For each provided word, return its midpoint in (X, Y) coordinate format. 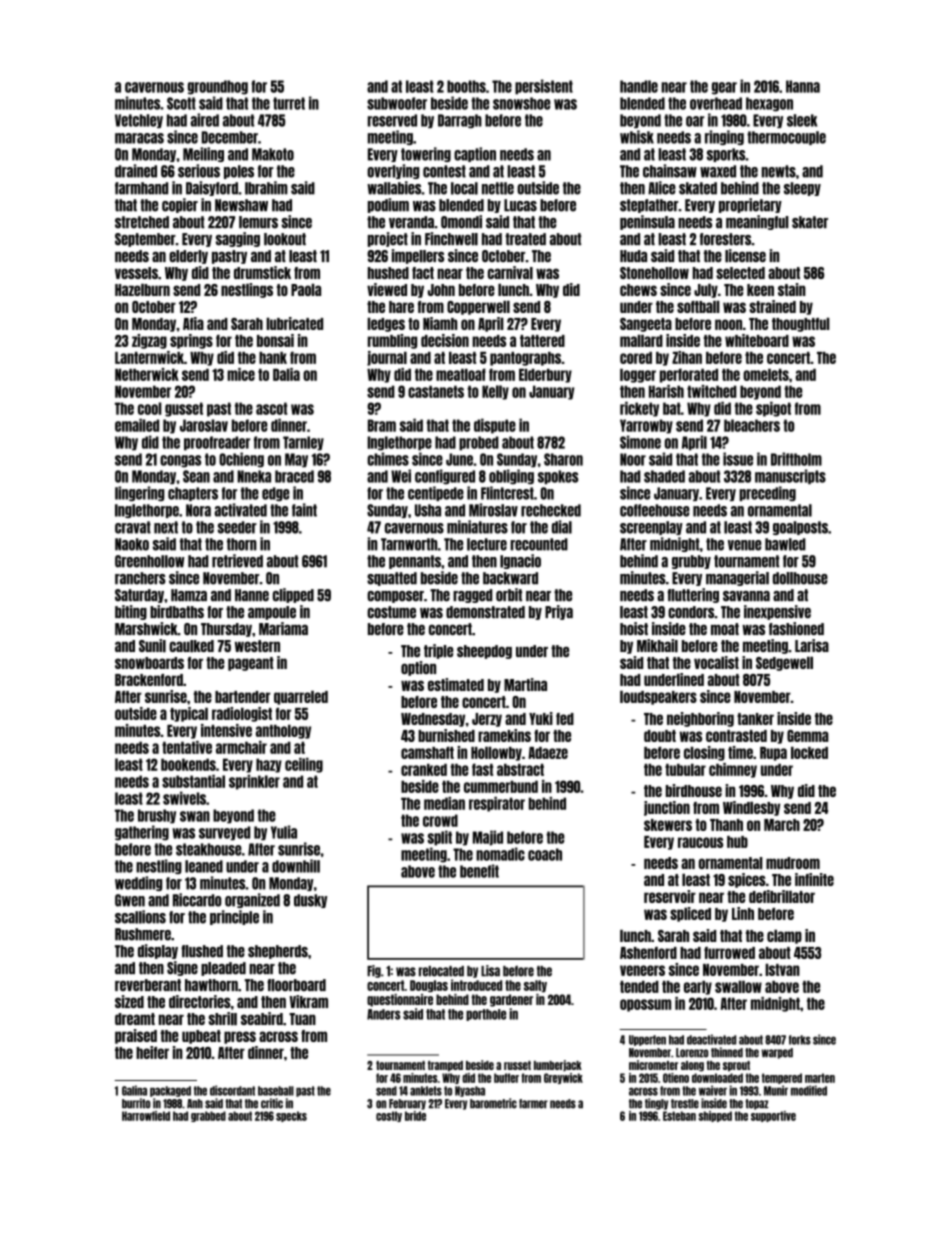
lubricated (294, 323)
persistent (544, 87)
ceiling (304, 765)
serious (199, 171)
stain (792, 289)
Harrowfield (146, 1116)
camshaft (427, 752)
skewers (668, 825)
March (782, 825)
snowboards (149, 663)
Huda (633, 256)
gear (724, 88)
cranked (424, 770)
